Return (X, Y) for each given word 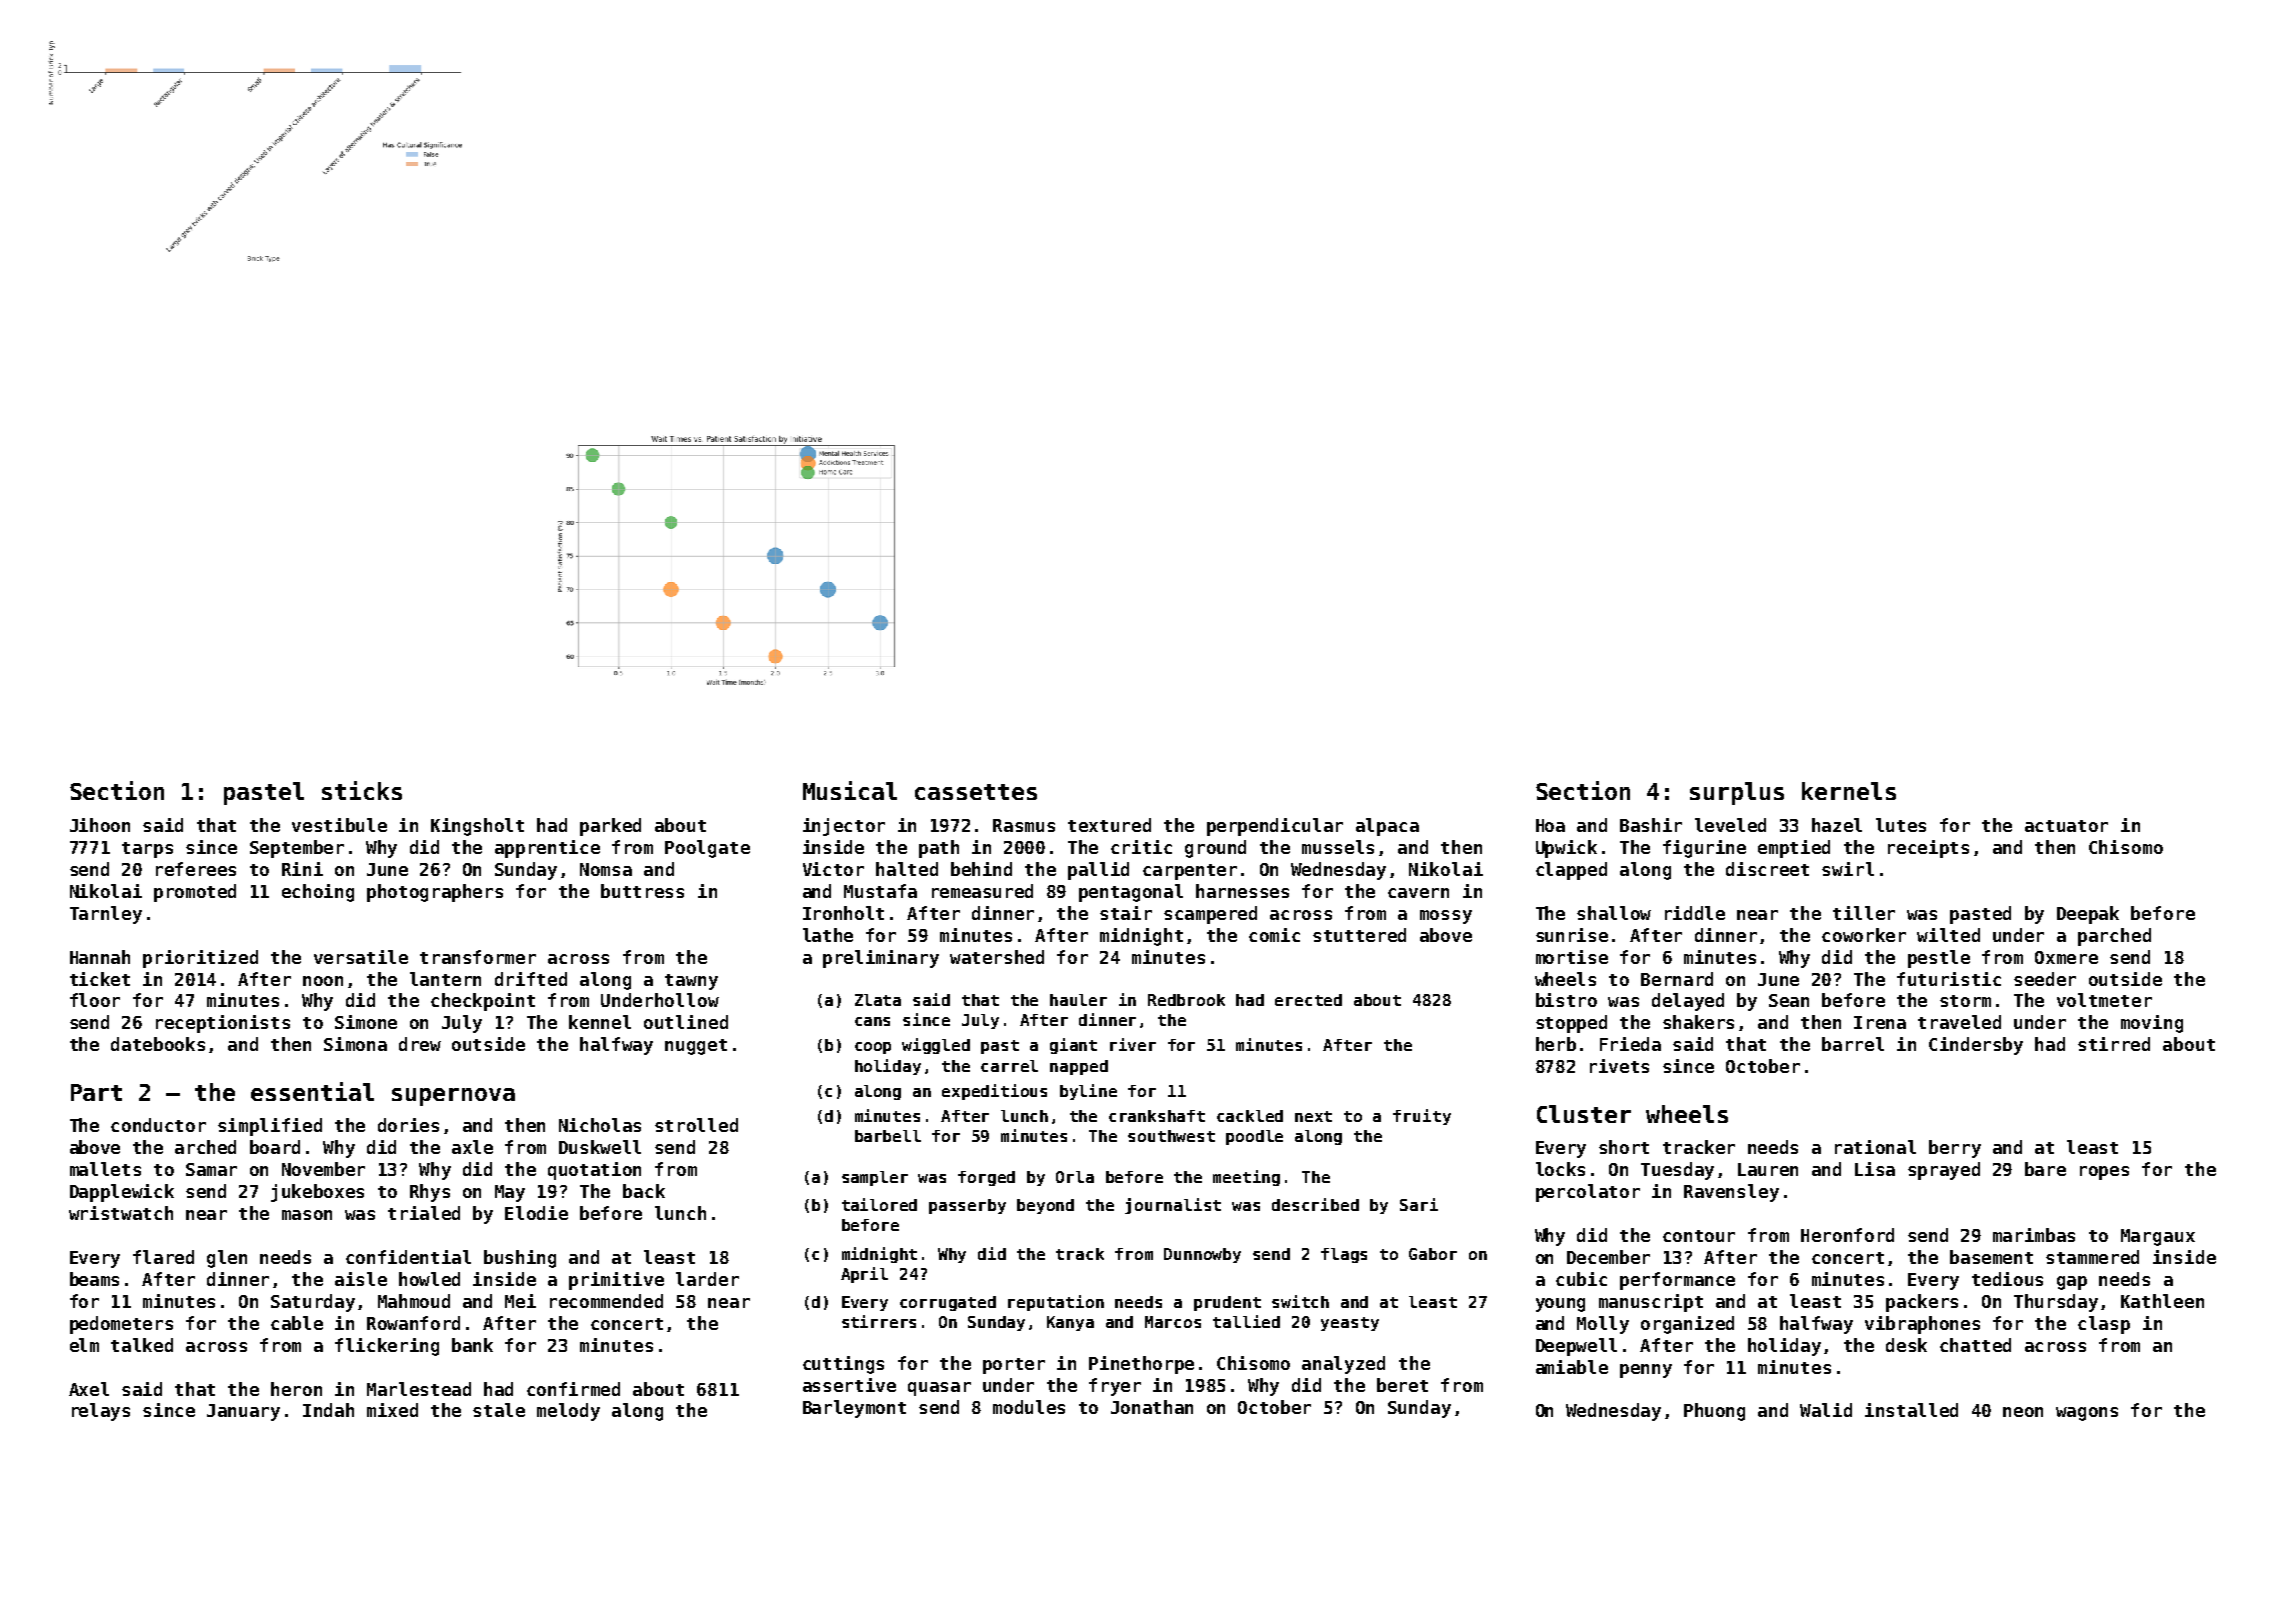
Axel (89, 1389)
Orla (1075, 1177)
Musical (850, 790)
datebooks (158, 1044)
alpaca (1387, 827)
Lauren (1768, 1169)
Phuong (1714, 1412)
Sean (1789, 1000)
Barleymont (854, 1409)
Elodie (536, 1213)
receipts (1928, 849)
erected (1308, 1000)
